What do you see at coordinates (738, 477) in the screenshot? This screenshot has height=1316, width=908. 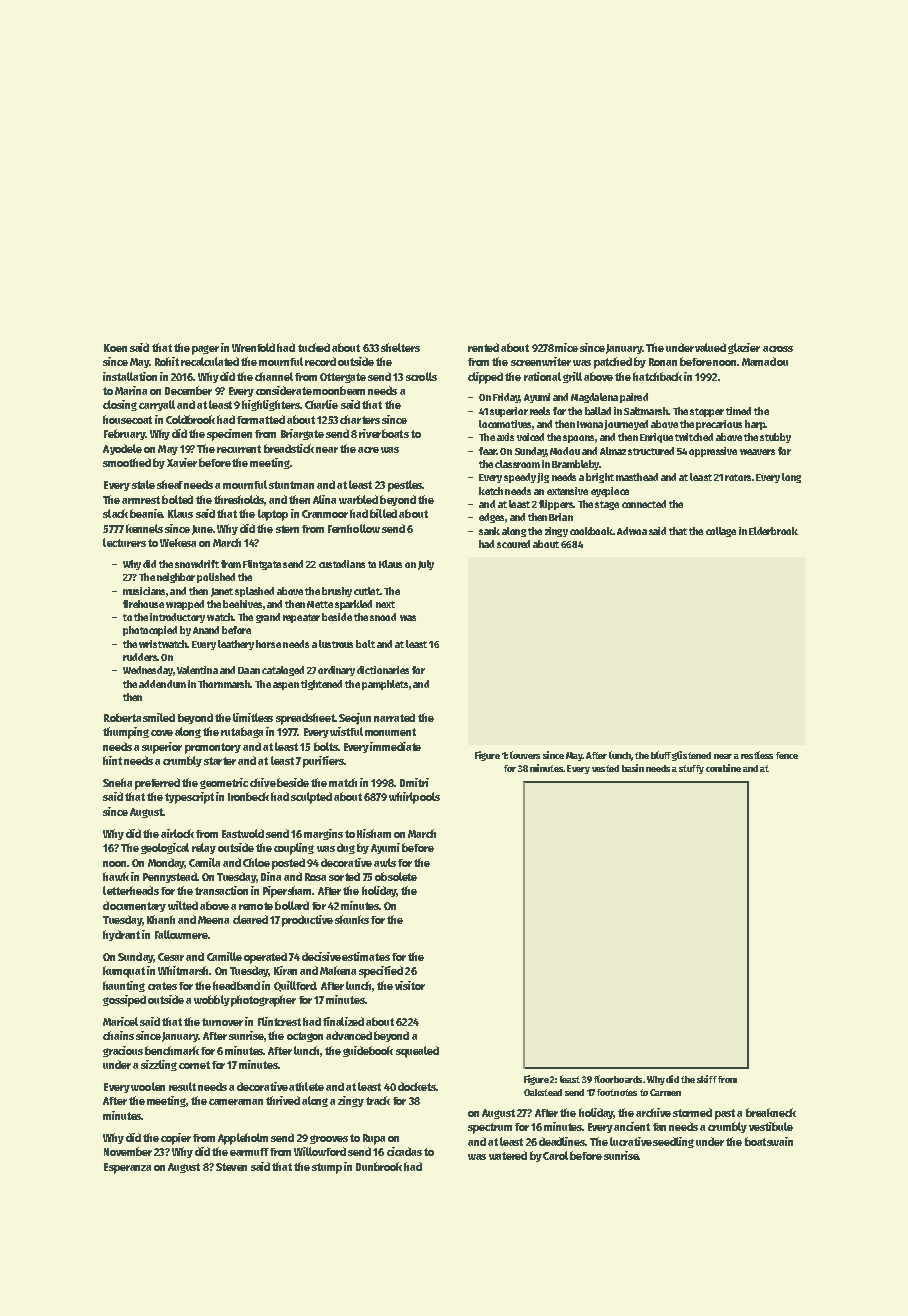 I see `rotors` at bounding box center [738, 477].
